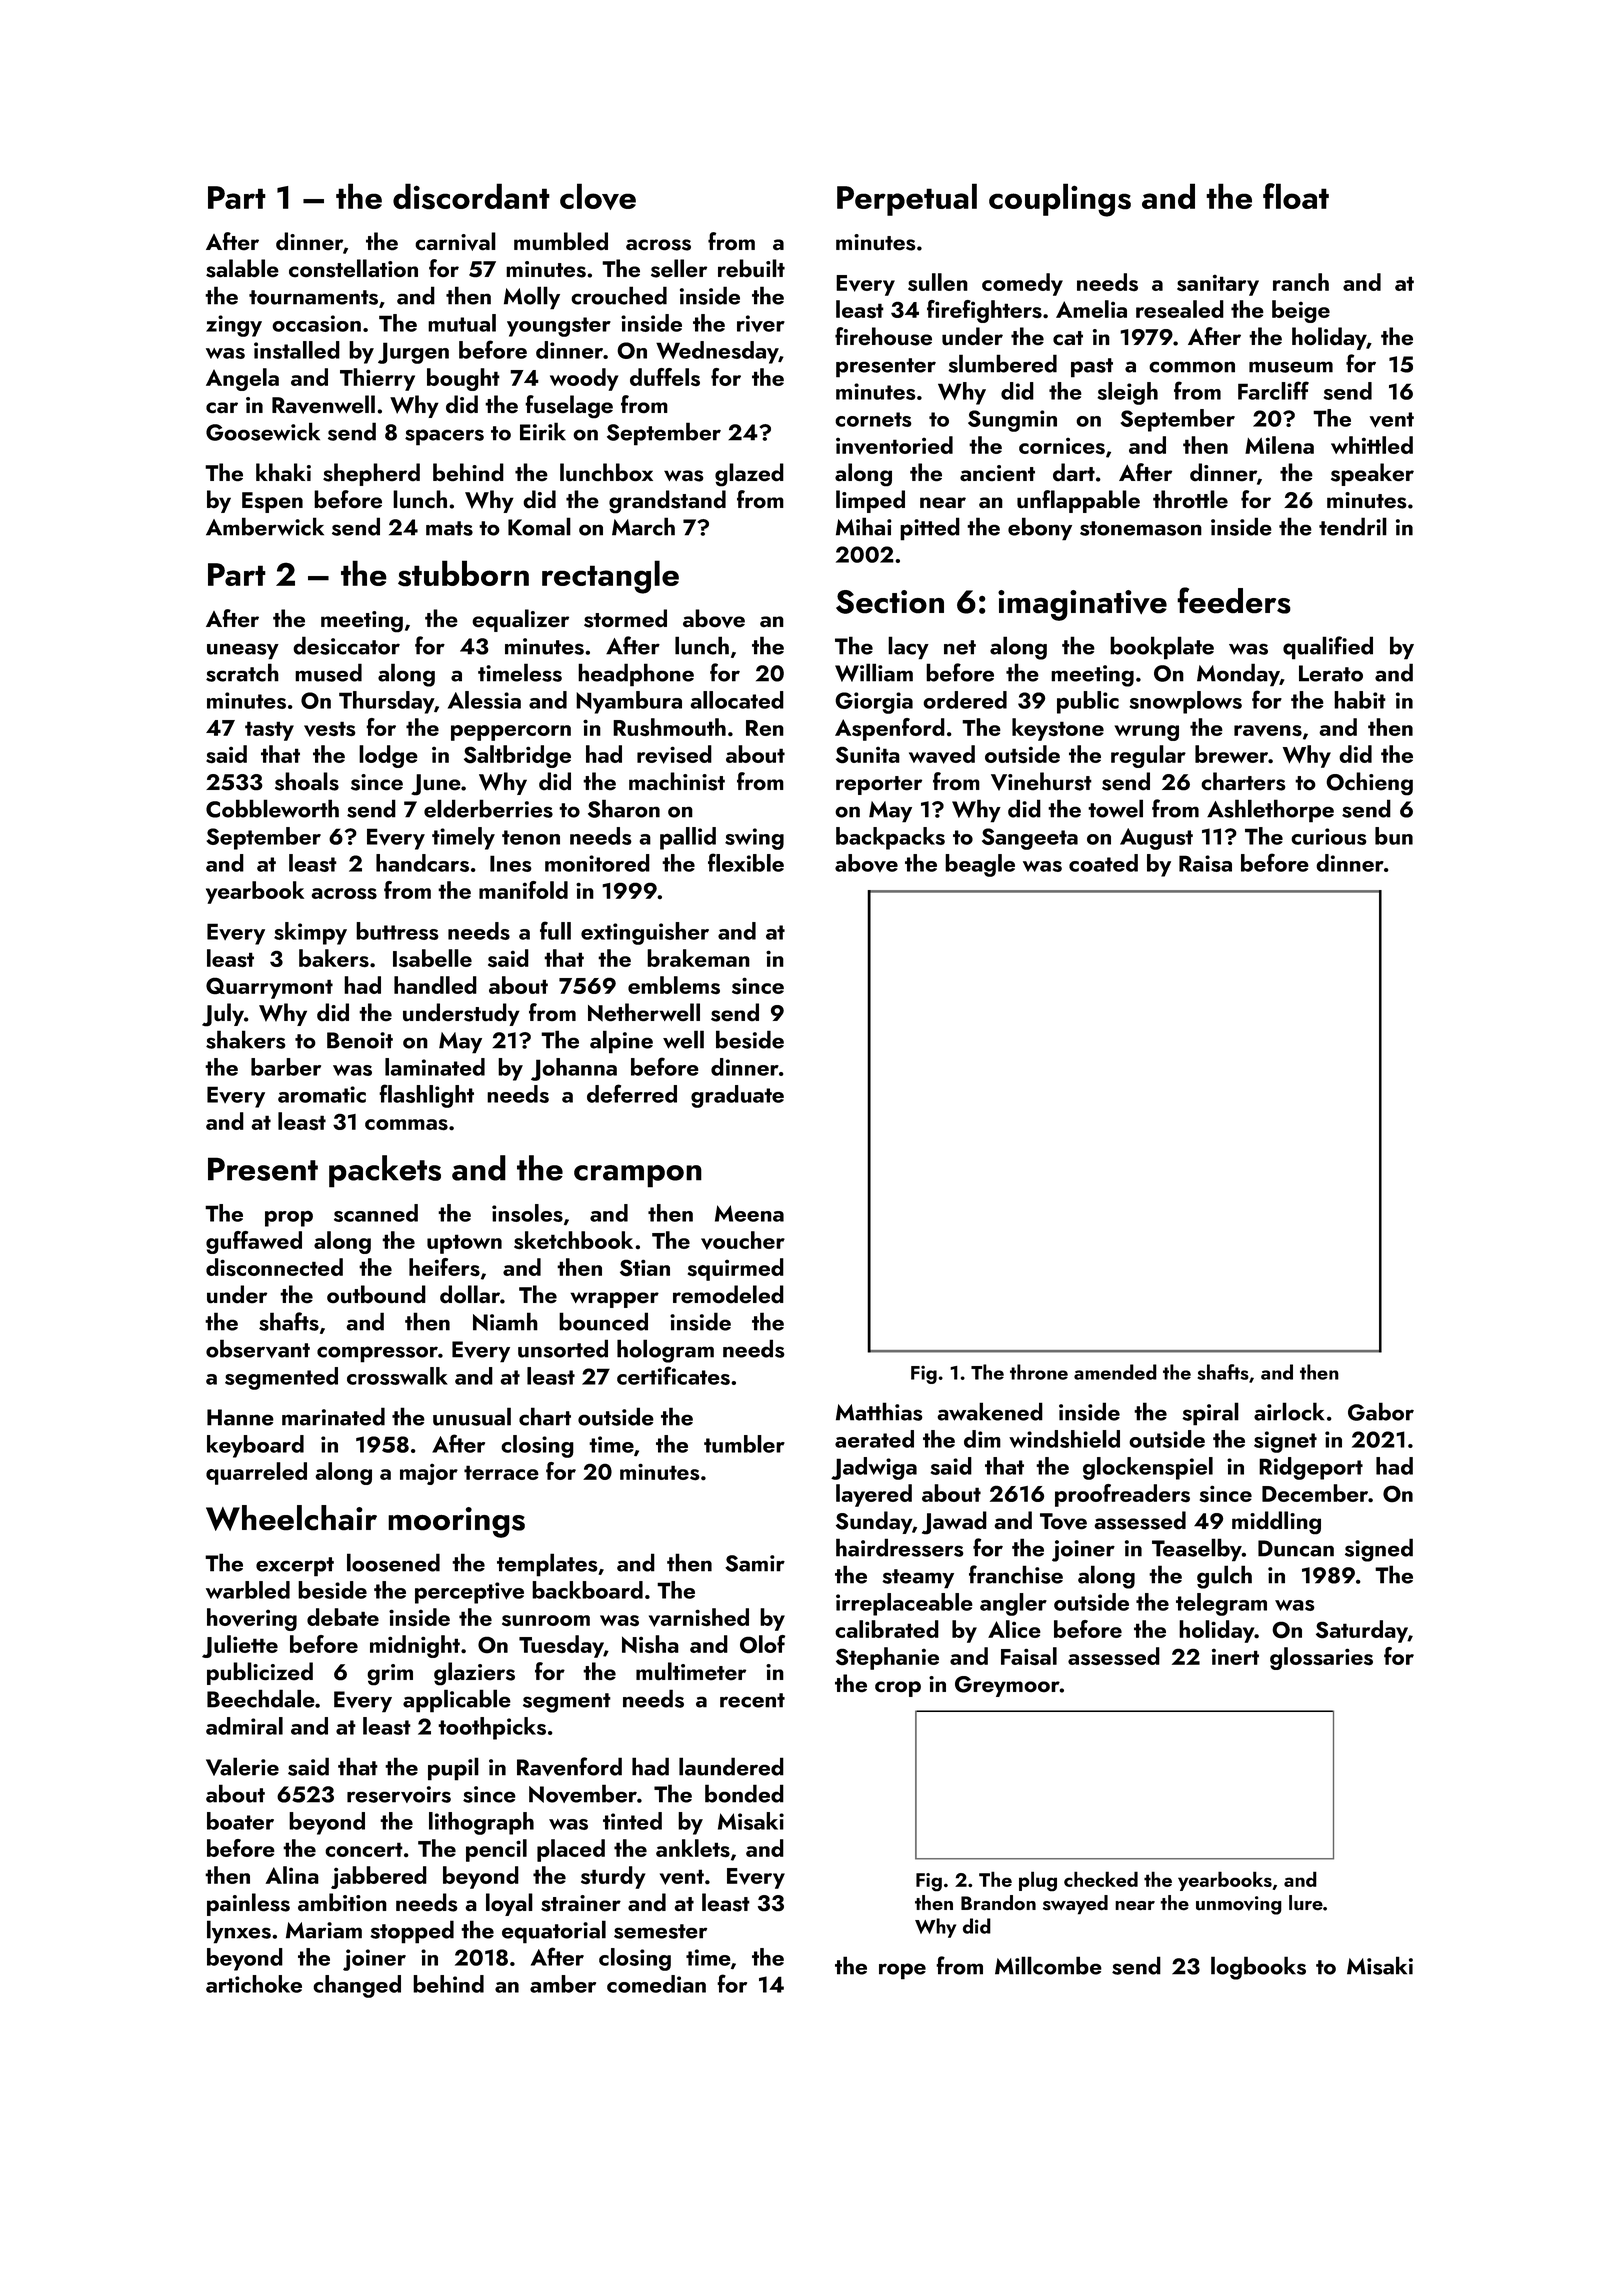 This screenshot has height=2292, width=1620. Describe the element at coordinates (547, 1565) in the screenshot. I see `templates` at that location.
